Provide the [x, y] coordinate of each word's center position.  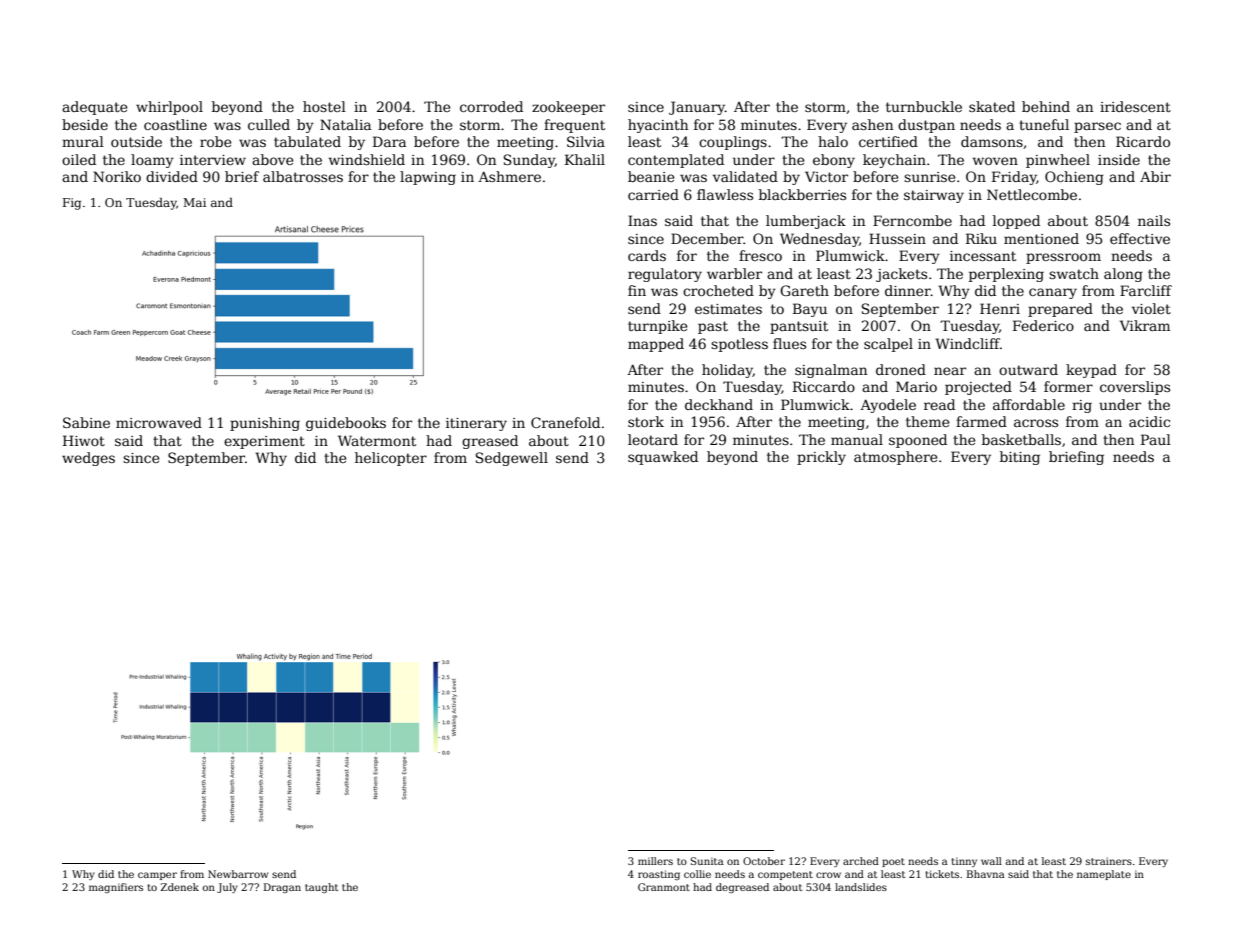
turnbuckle [924, 106]
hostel [324, 106]
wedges [88, 459]
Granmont [664, 887]
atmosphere [896, 458]
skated [992, 106]
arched [861, 861]
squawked [663, 458]
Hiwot [84, 440]
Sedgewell [512, 459]
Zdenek [180, 887]
